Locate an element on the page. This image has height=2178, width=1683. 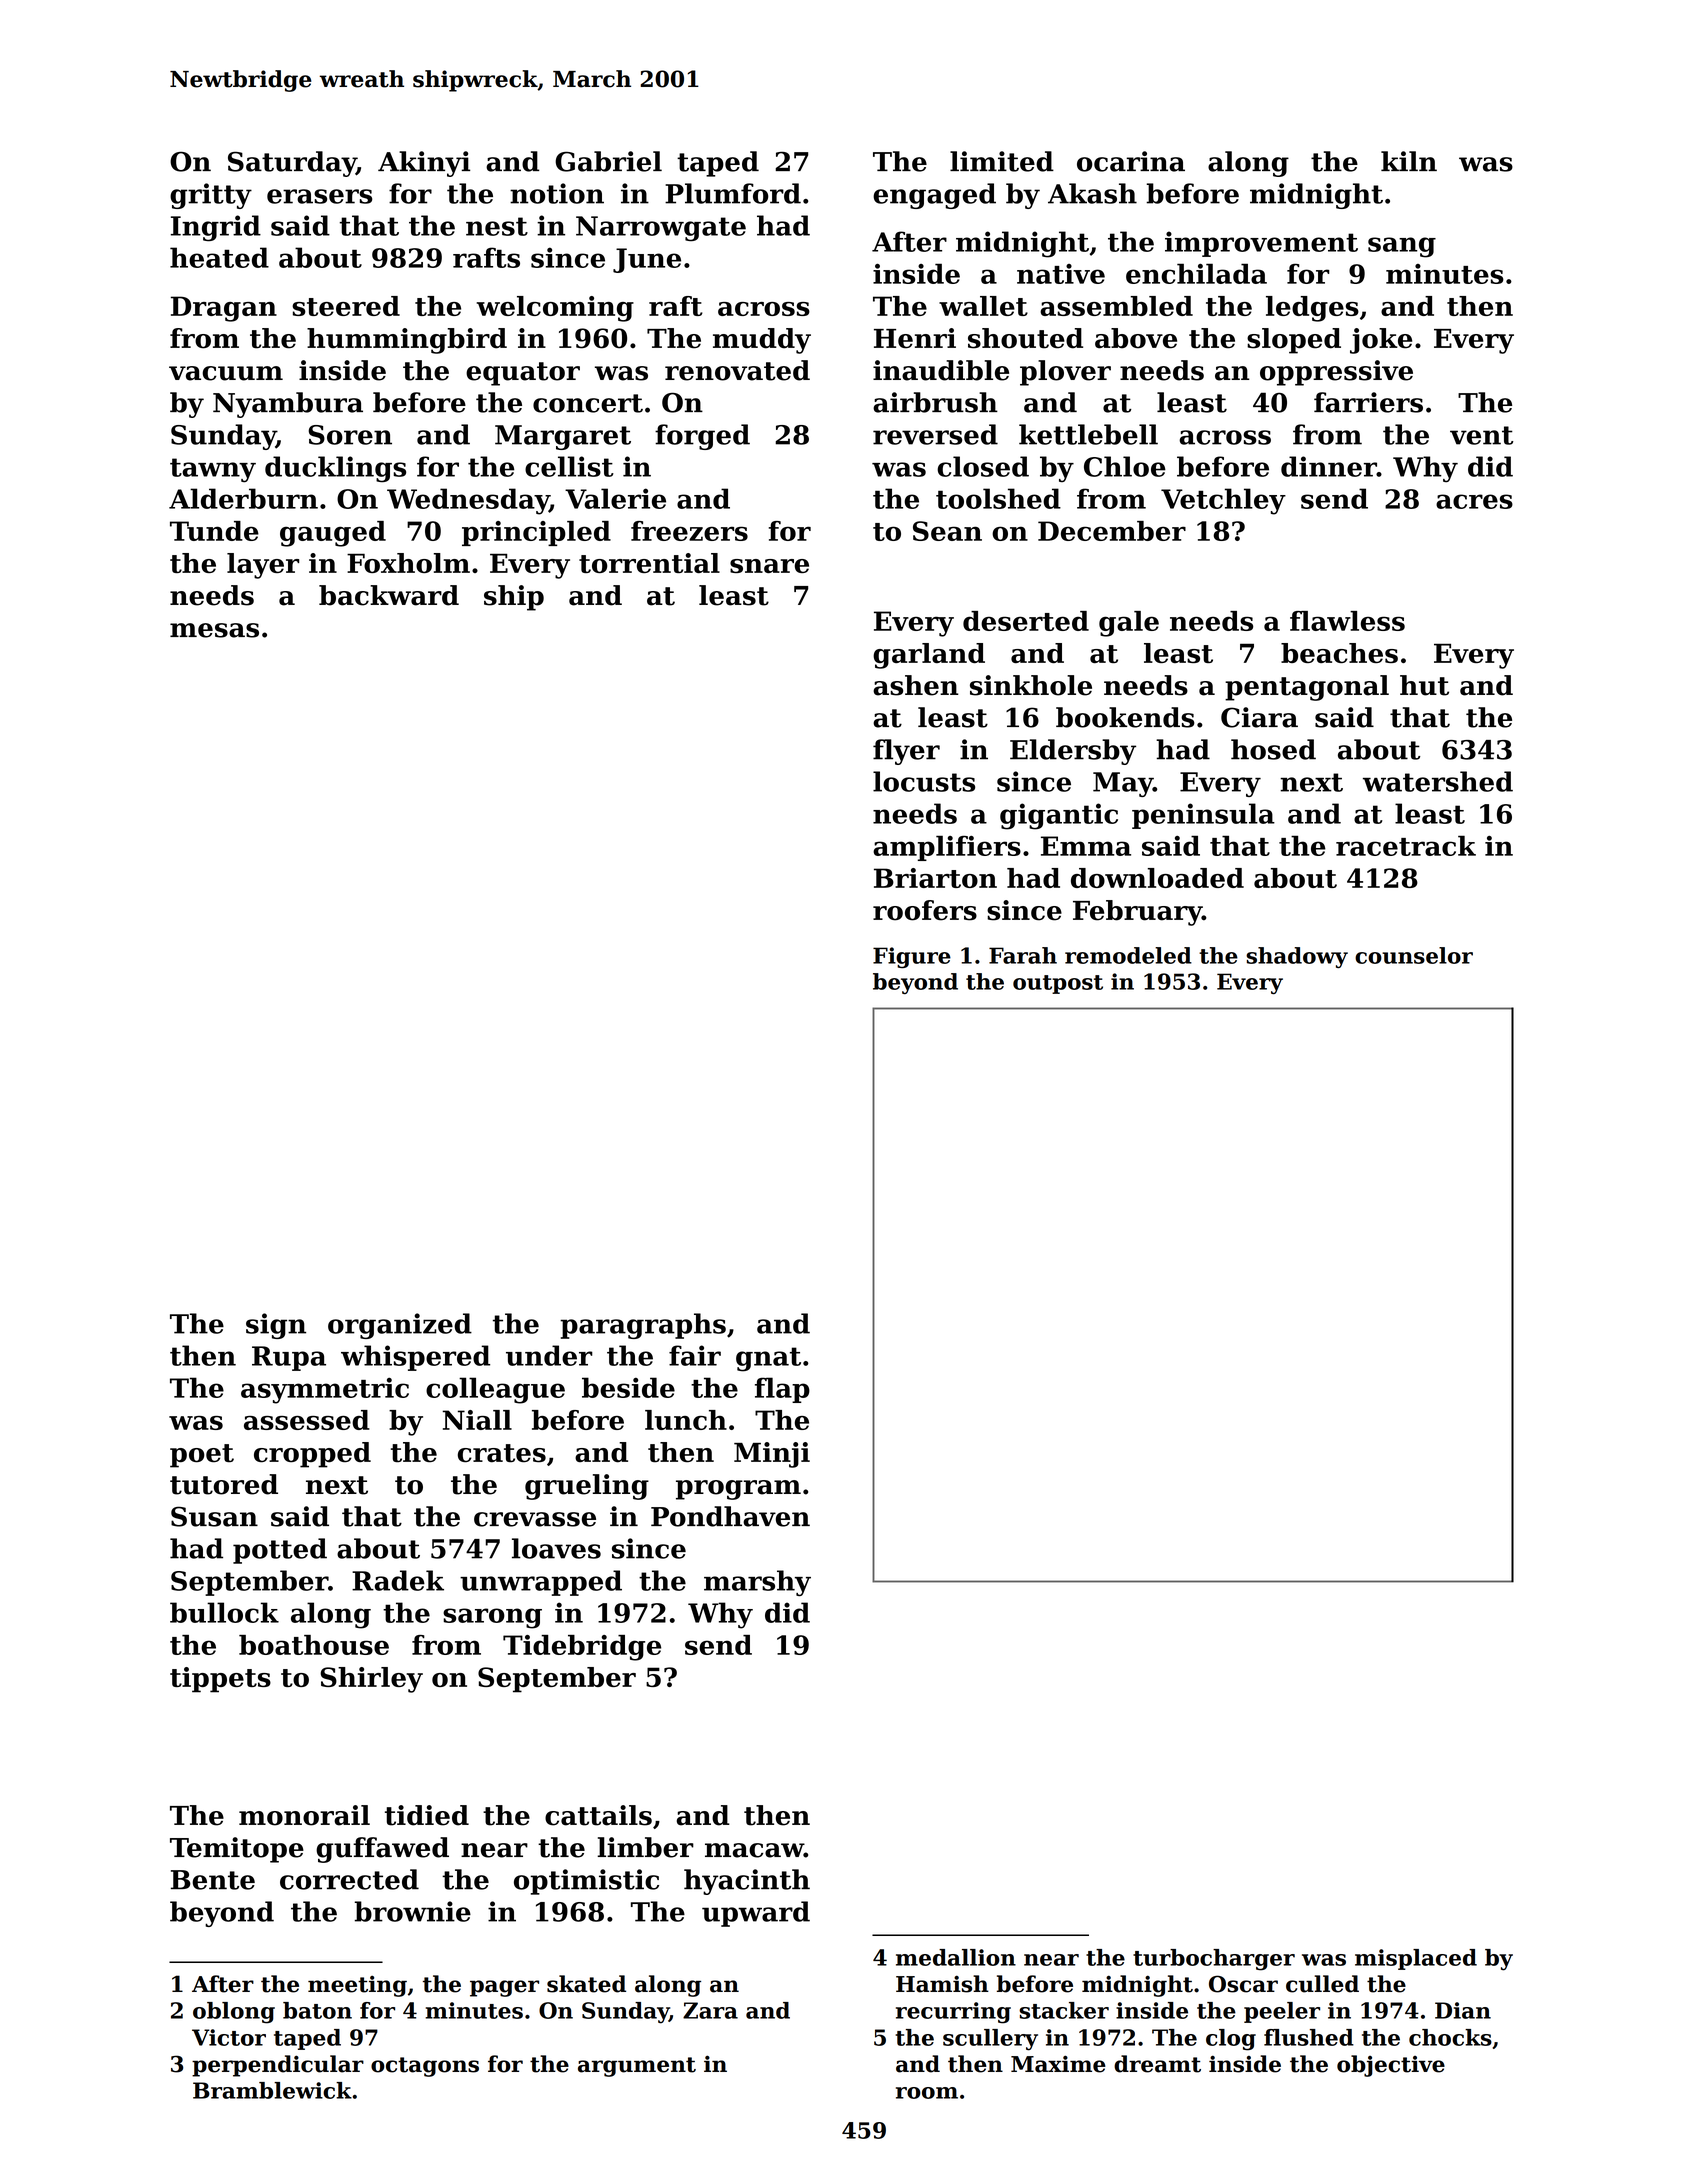
flyer is located at coordinates (906, 752).
